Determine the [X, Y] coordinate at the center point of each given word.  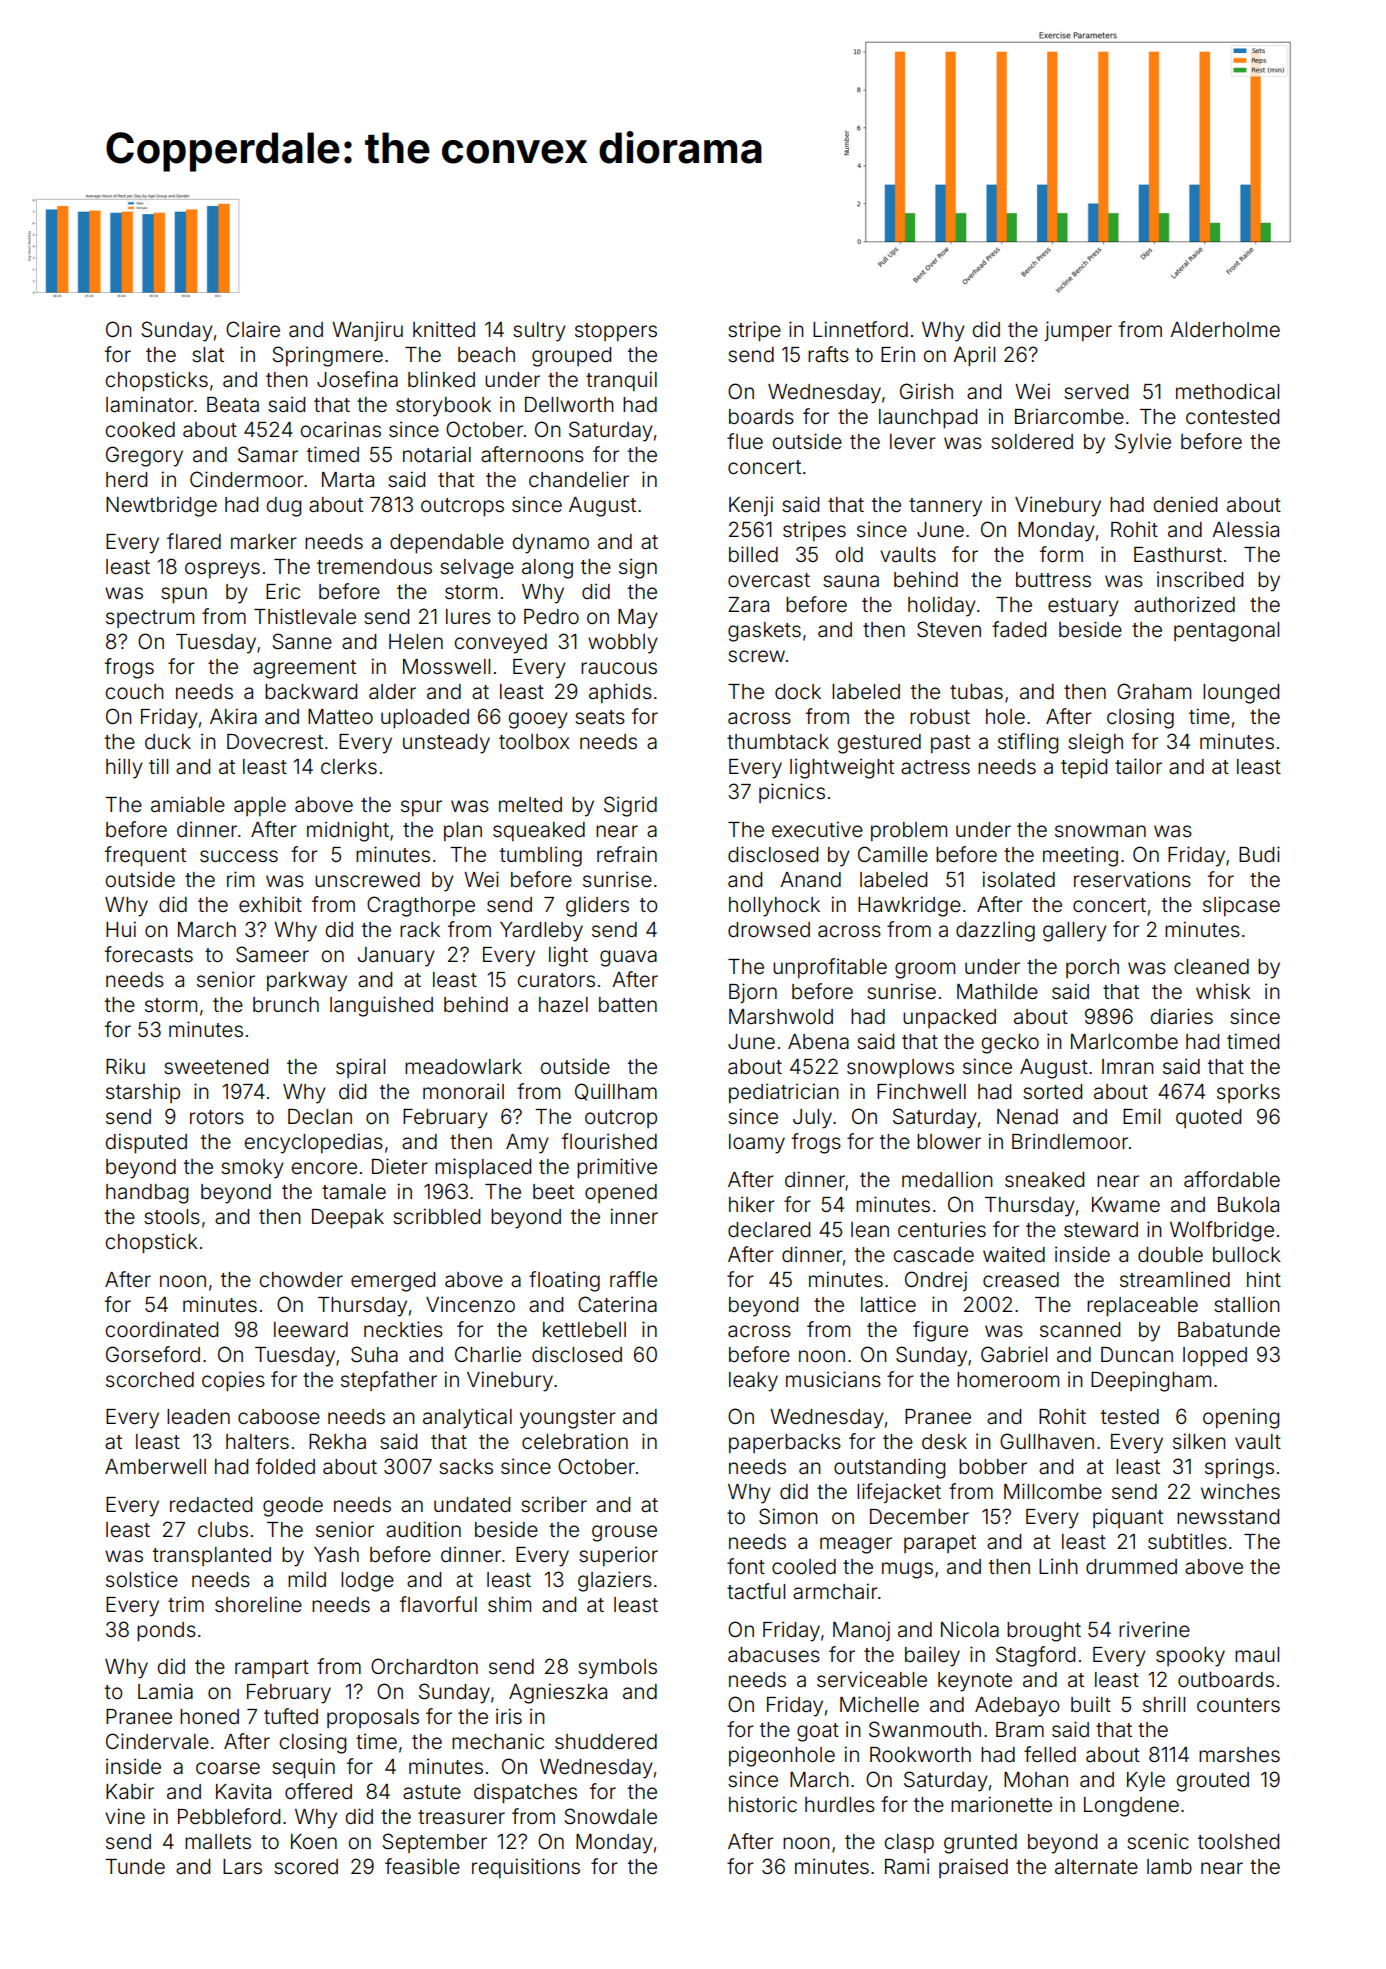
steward [1101, 1229]
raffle [633, 1279]
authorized [1184, 604]
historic [763, 1804]
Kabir [130, 1791]
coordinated [161, 1329]
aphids [620, 693]
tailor [1138, 766]
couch [134, 692]
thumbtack [778, 741]
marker [264, 542]
